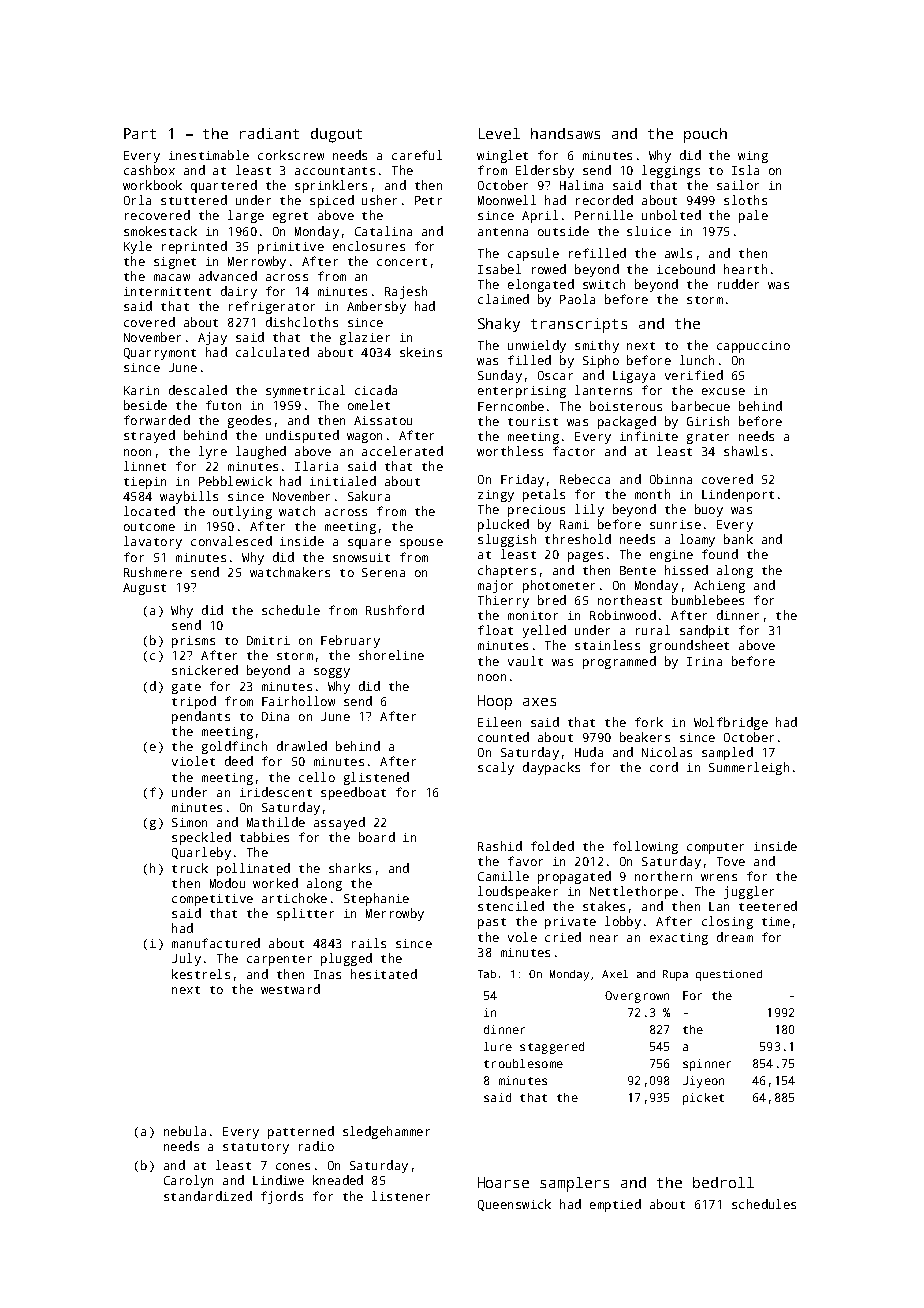 The width and height of the document is (924, 1308). What do you see at coordinates (301, 1132) in the document?
I see `patterned` at bounding box center [301, 1132].
